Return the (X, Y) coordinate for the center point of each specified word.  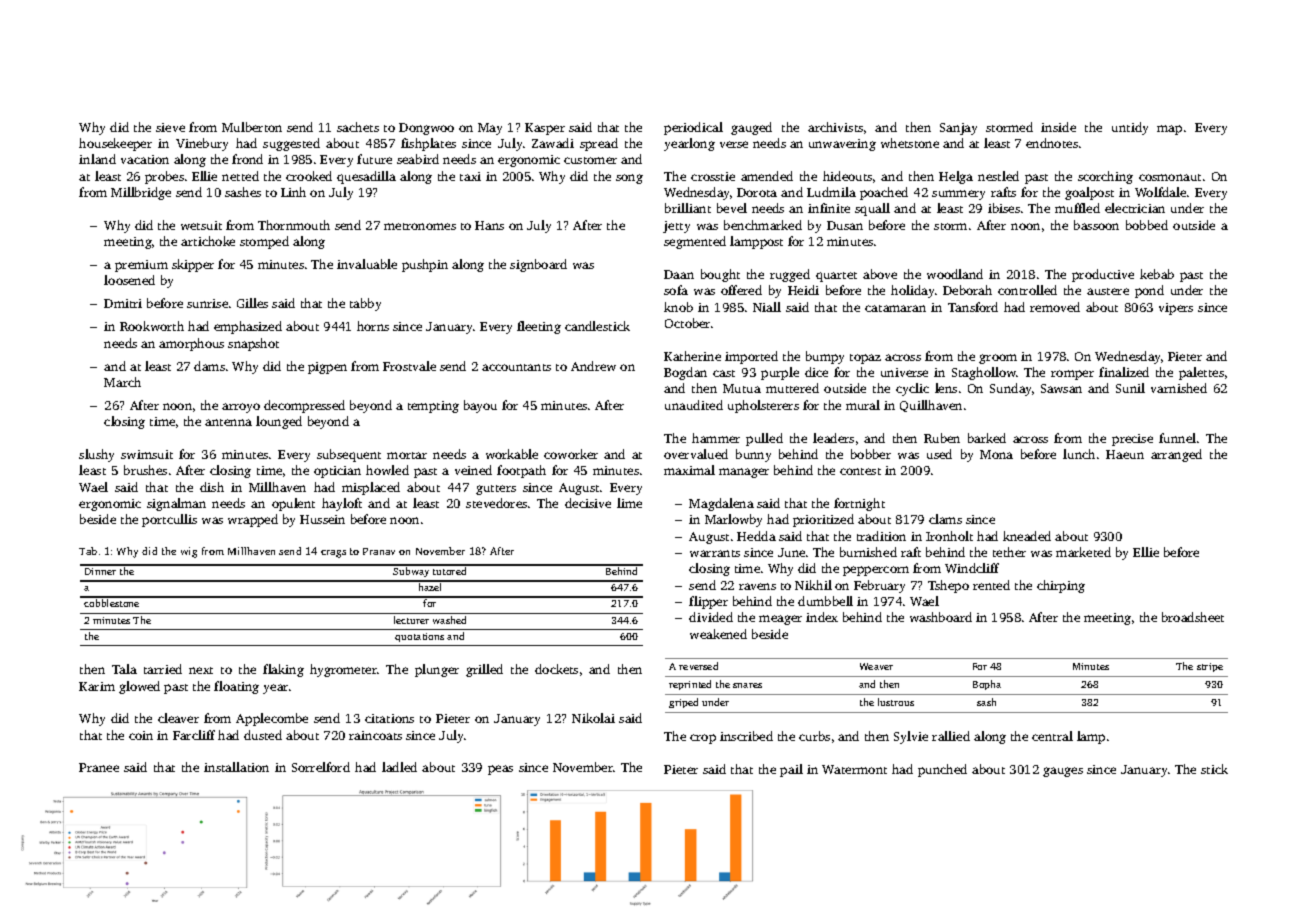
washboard (941, 617)
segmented (695, 242)
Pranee (99, 767)
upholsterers (763, 406)
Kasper (545, 129)
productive (1103, 275)
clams (945, 519)
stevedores (496, 503)
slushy (96, 455)
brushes (145, 470)
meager (780, 620)
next (201, 670)
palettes (1201, 373)
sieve (170, 127)
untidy (1130, 128)
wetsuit (201, 225)
